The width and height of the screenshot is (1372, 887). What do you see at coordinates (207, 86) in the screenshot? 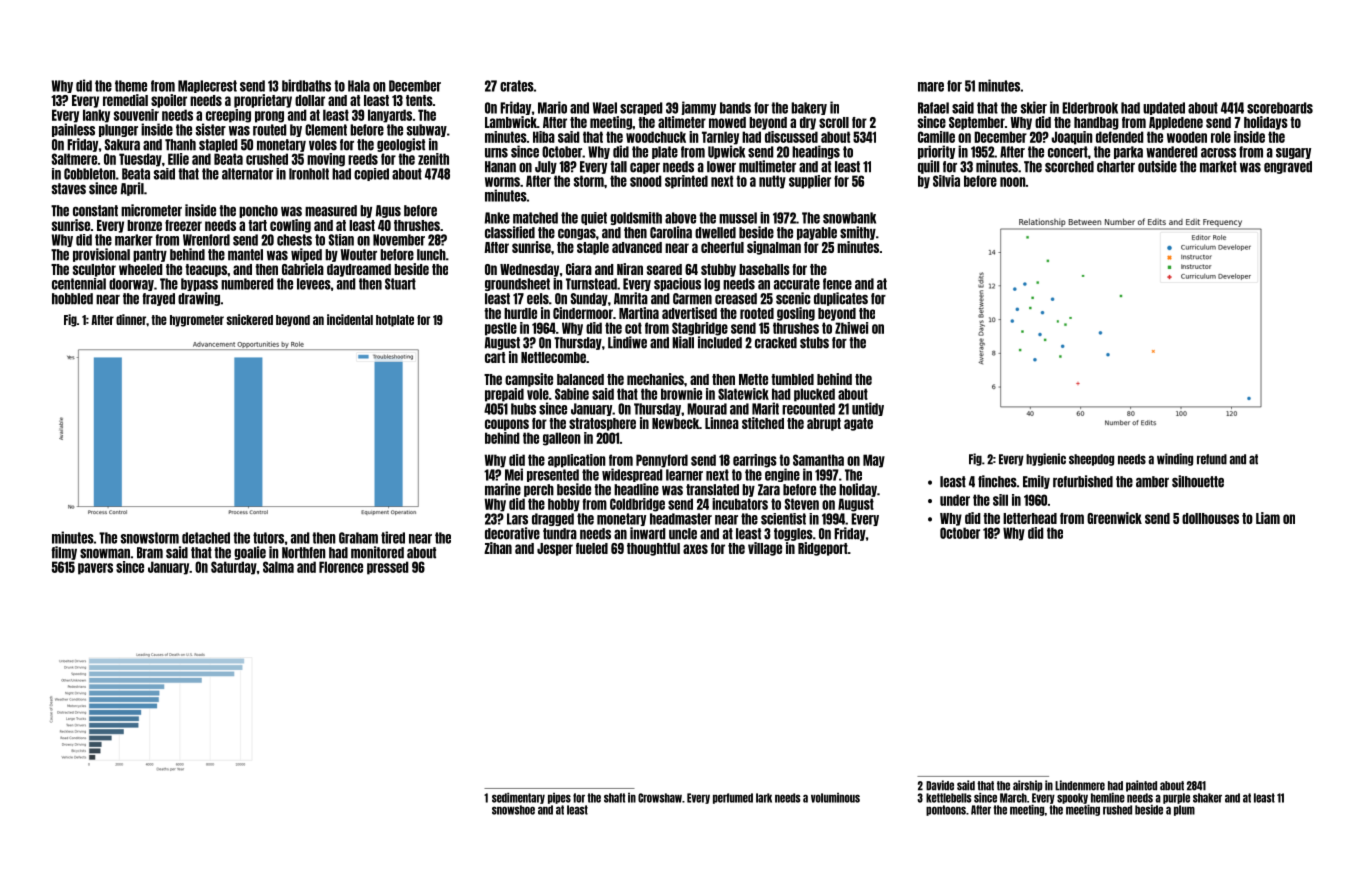
I see `Maplecrest` at bounding box center [207, 86].
